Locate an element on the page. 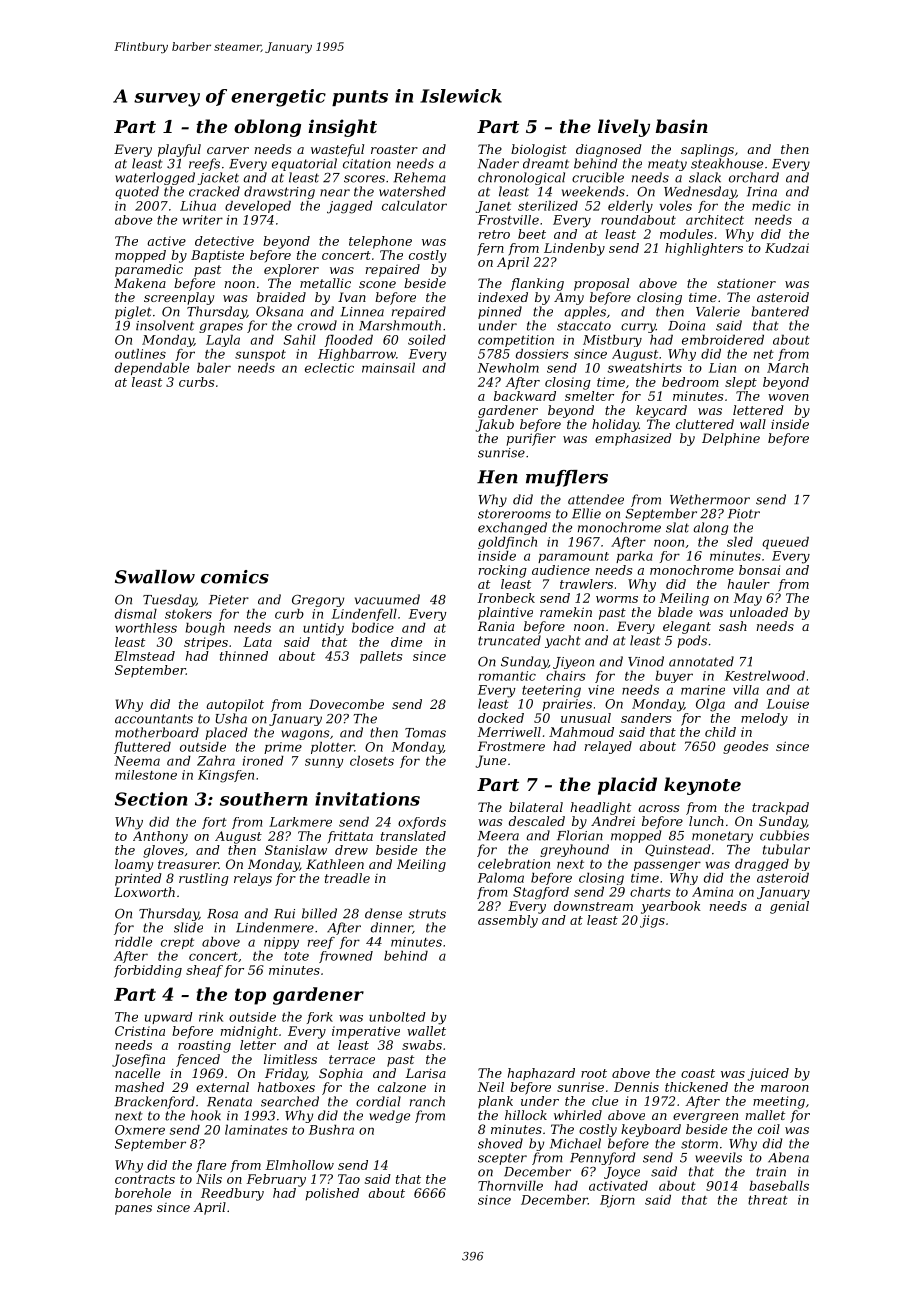  June is located at coordinates (490, 761).
